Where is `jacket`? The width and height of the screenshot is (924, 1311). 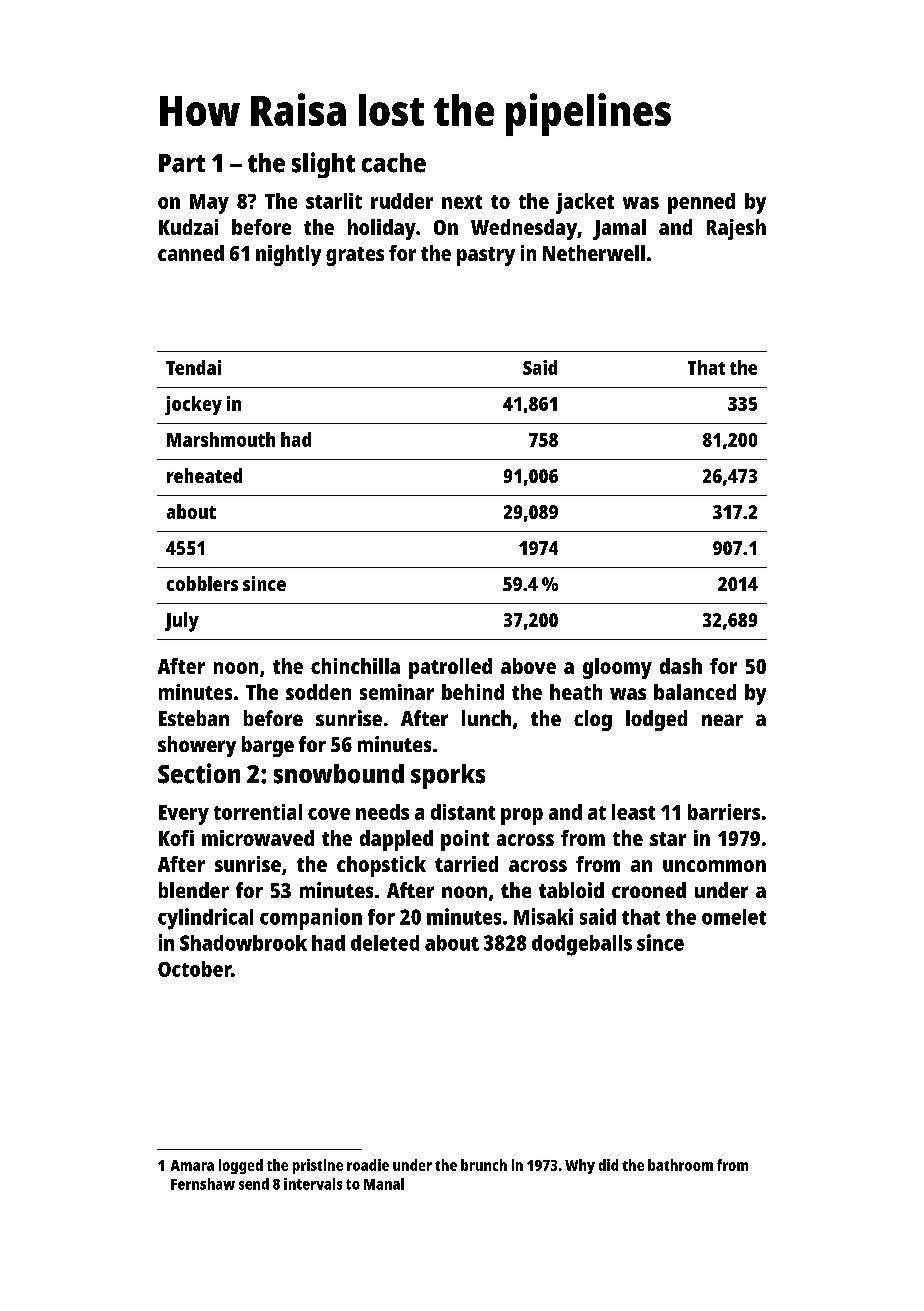
jacket is located at coordinates (585, 203).
